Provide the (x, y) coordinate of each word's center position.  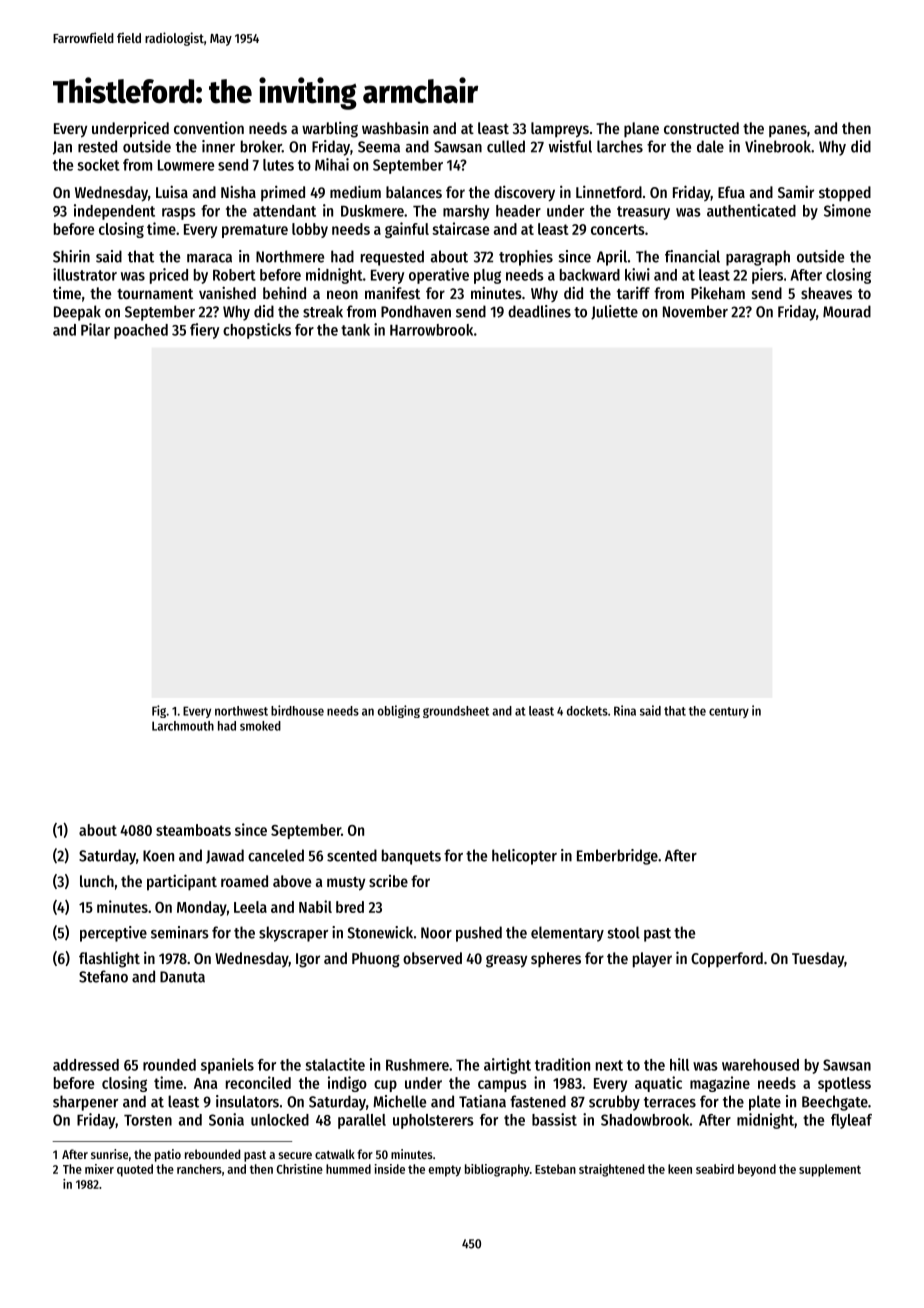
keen (680, 1169)
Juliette (614, 312)
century (729, 712)
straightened (611, 1170)
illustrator (85, 274)
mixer (99, 1169)
